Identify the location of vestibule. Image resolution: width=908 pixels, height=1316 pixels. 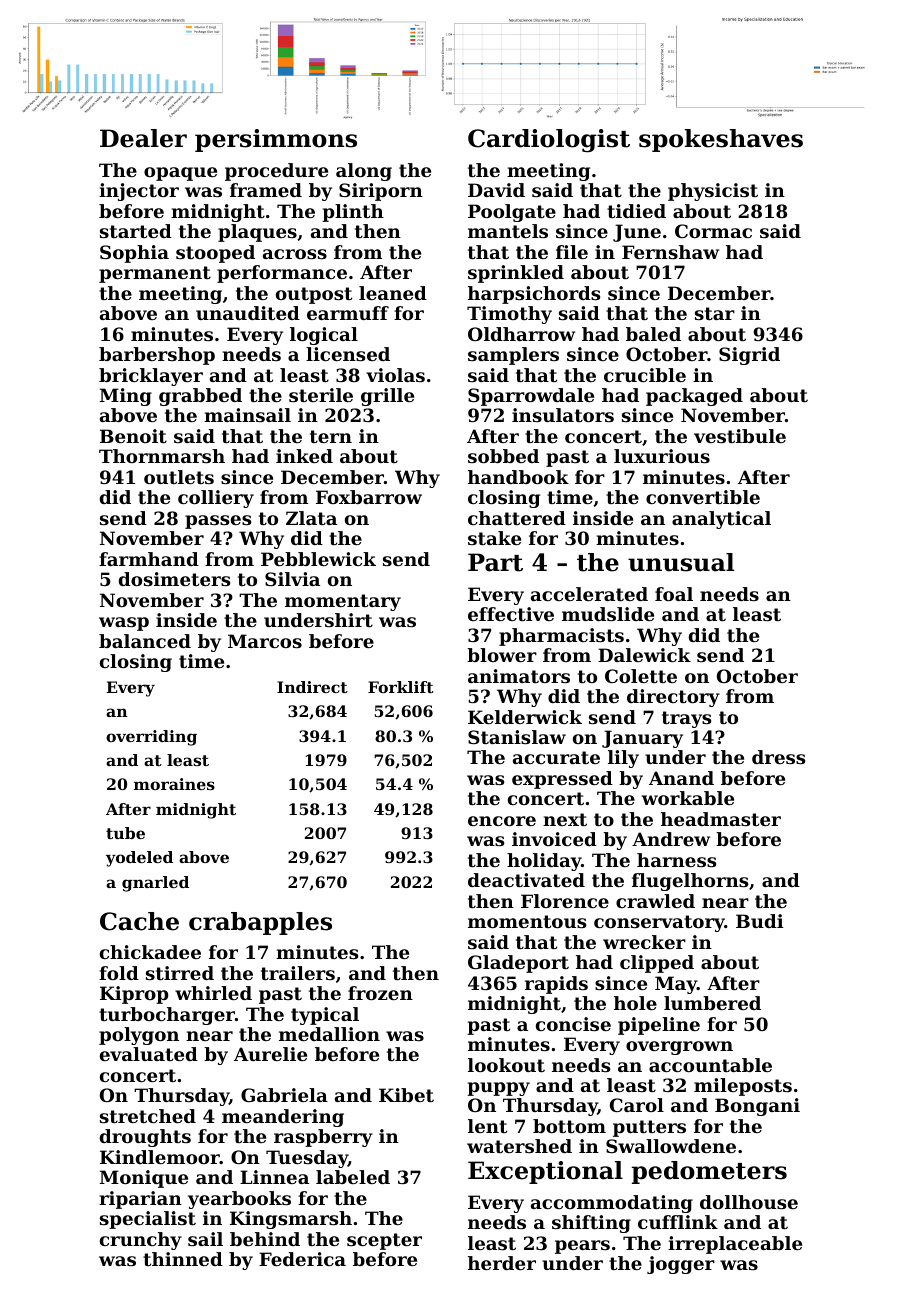
(740, 436).
